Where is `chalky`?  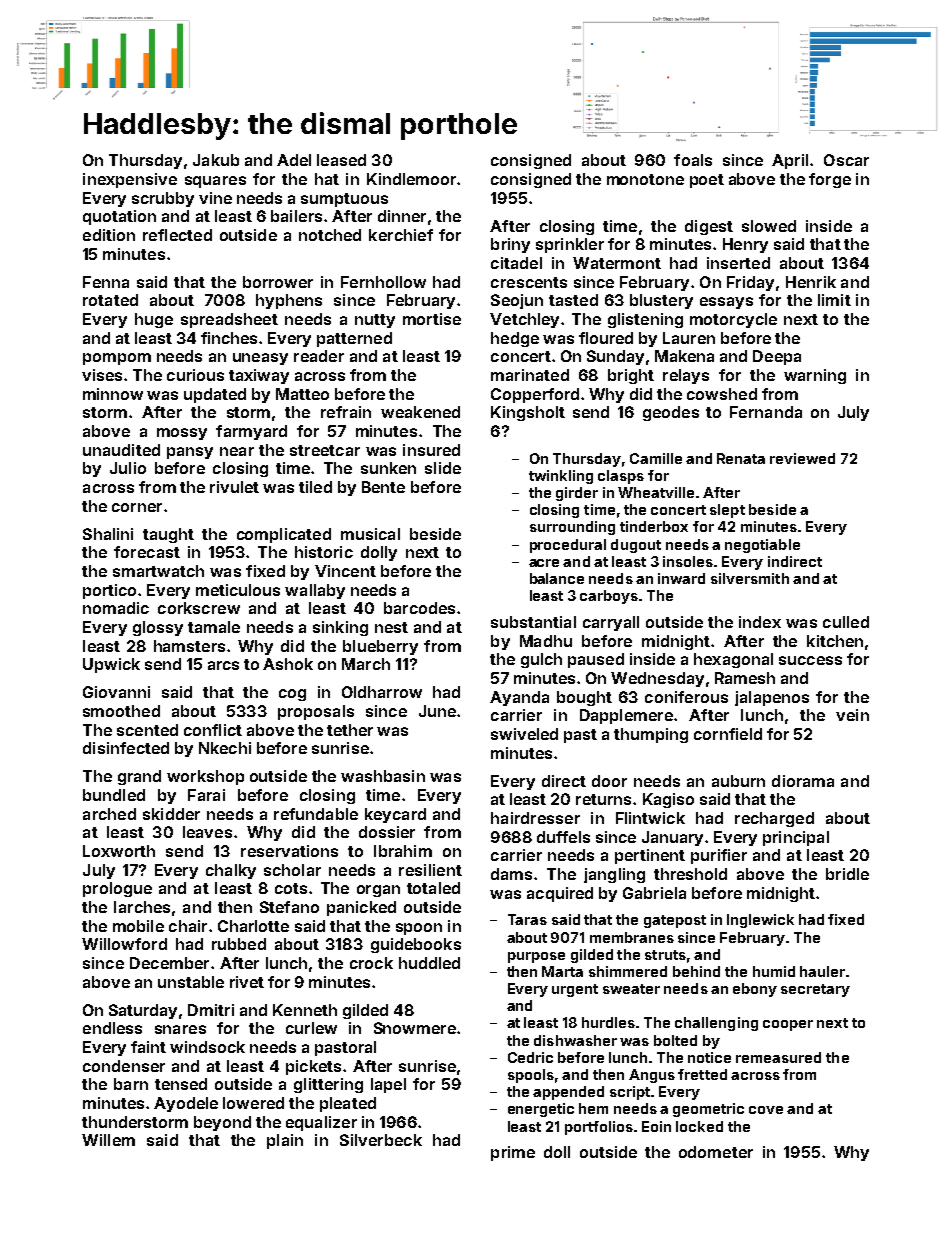 chalky is located at coordinates (231, 871).
